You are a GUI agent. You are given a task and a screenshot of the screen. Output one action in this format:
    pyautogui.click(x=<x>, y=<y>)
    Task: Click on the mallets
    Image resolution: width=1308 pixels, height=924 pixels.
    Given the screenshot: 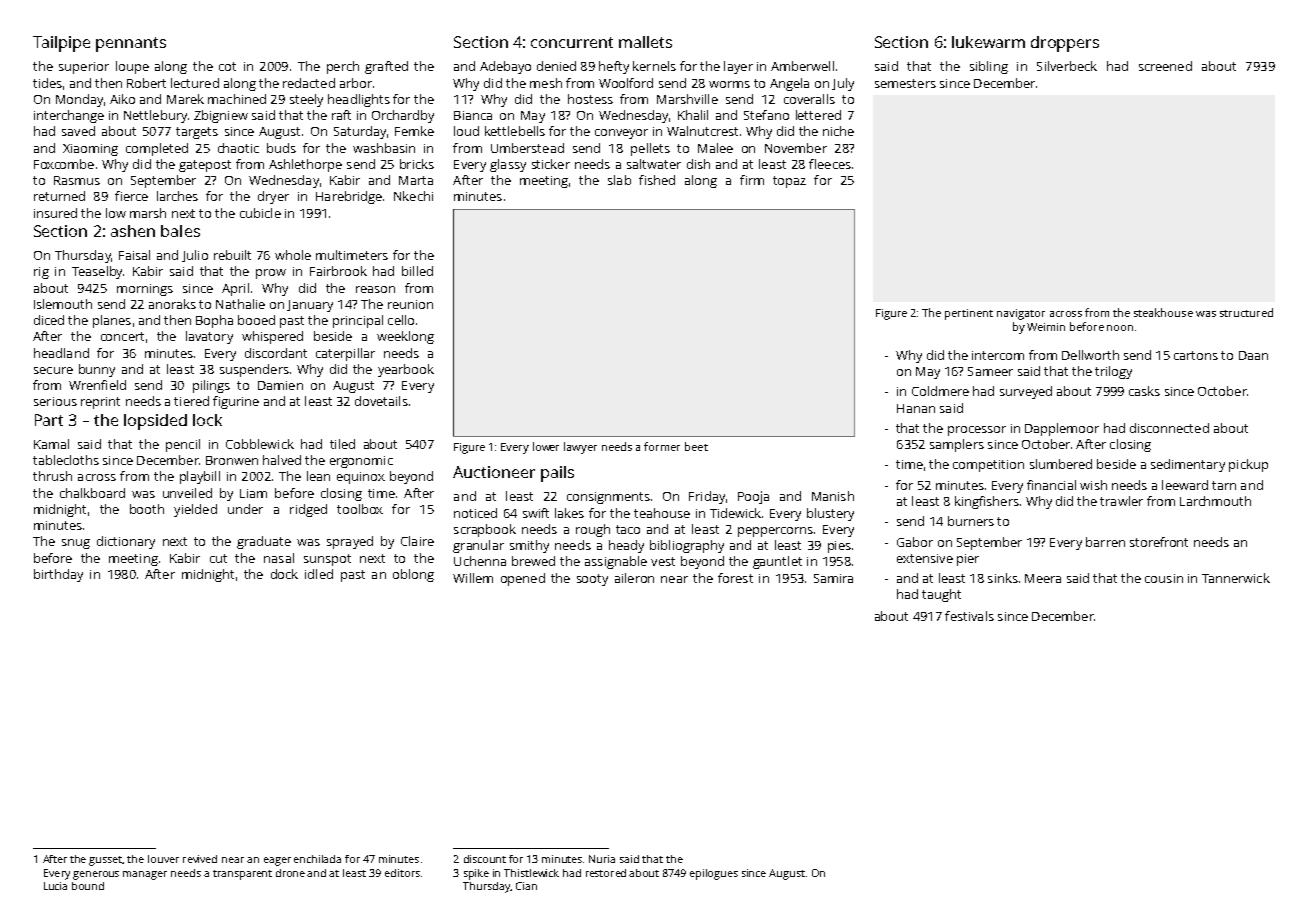 What is the action you would take?
    pyautogui.click(x=645, y=42)
